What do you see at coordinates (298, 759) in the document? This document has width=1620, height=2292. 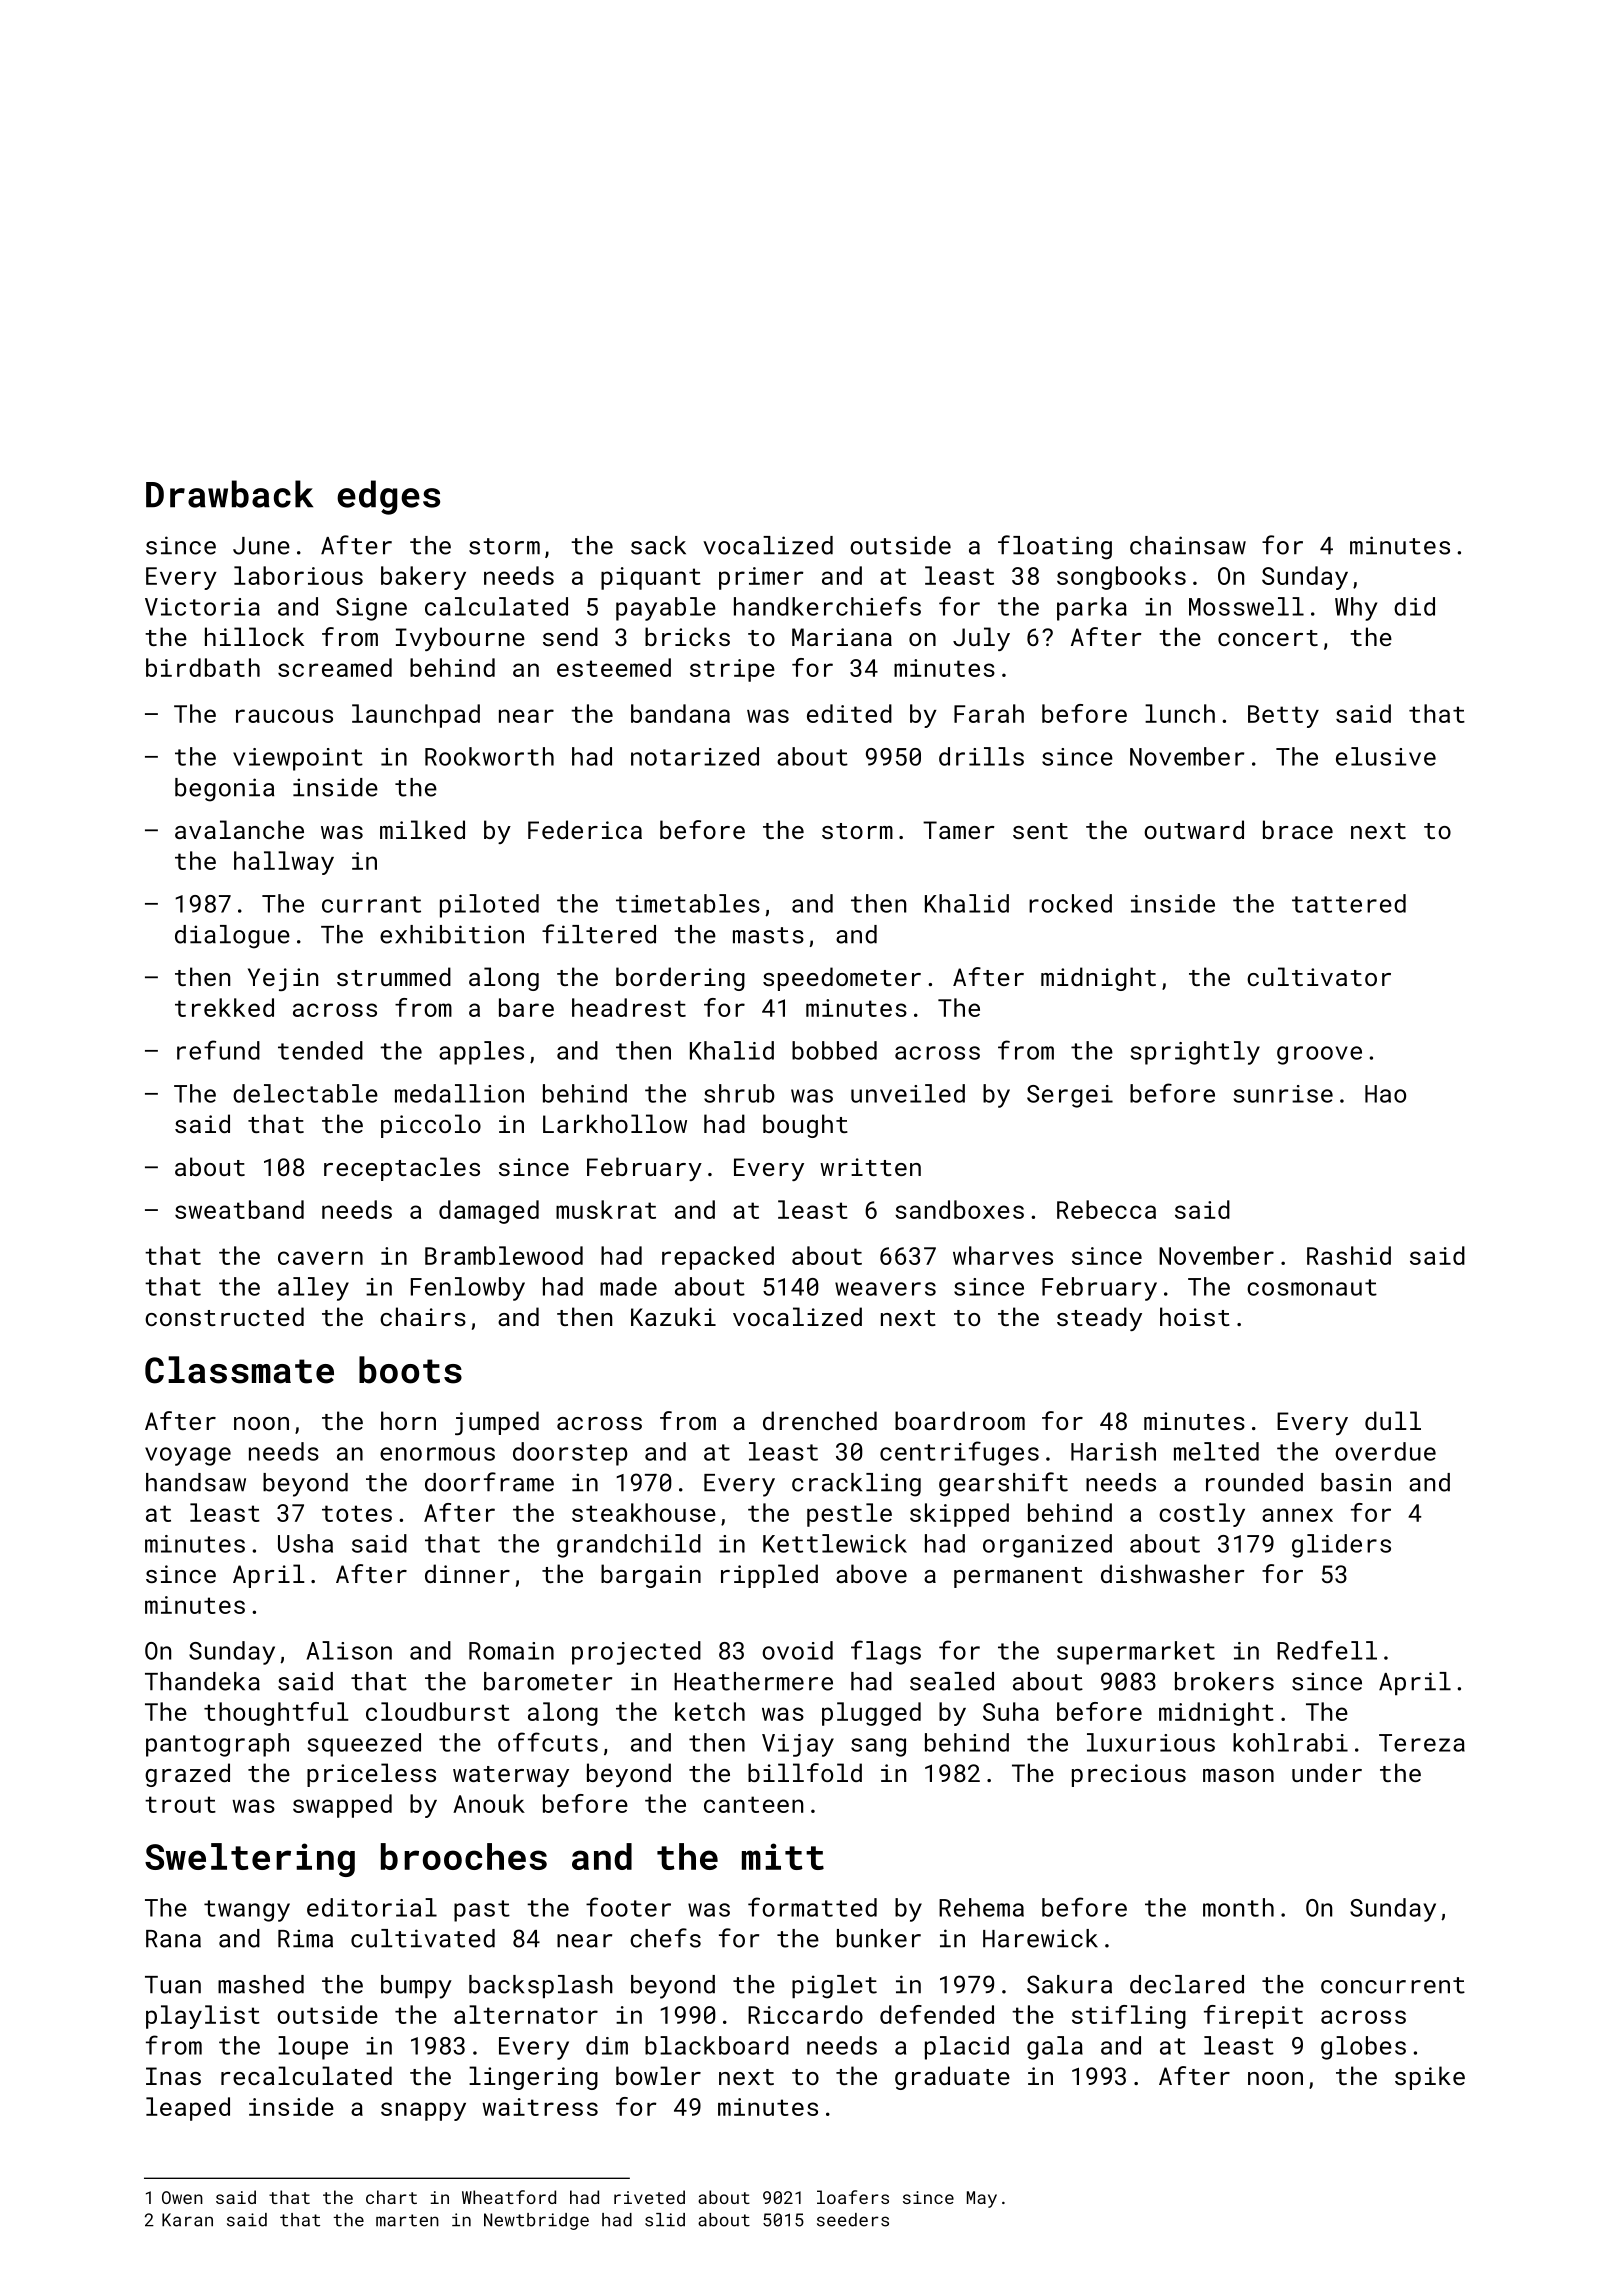 I see `viewpoint` at bounding box center [298, 759].
